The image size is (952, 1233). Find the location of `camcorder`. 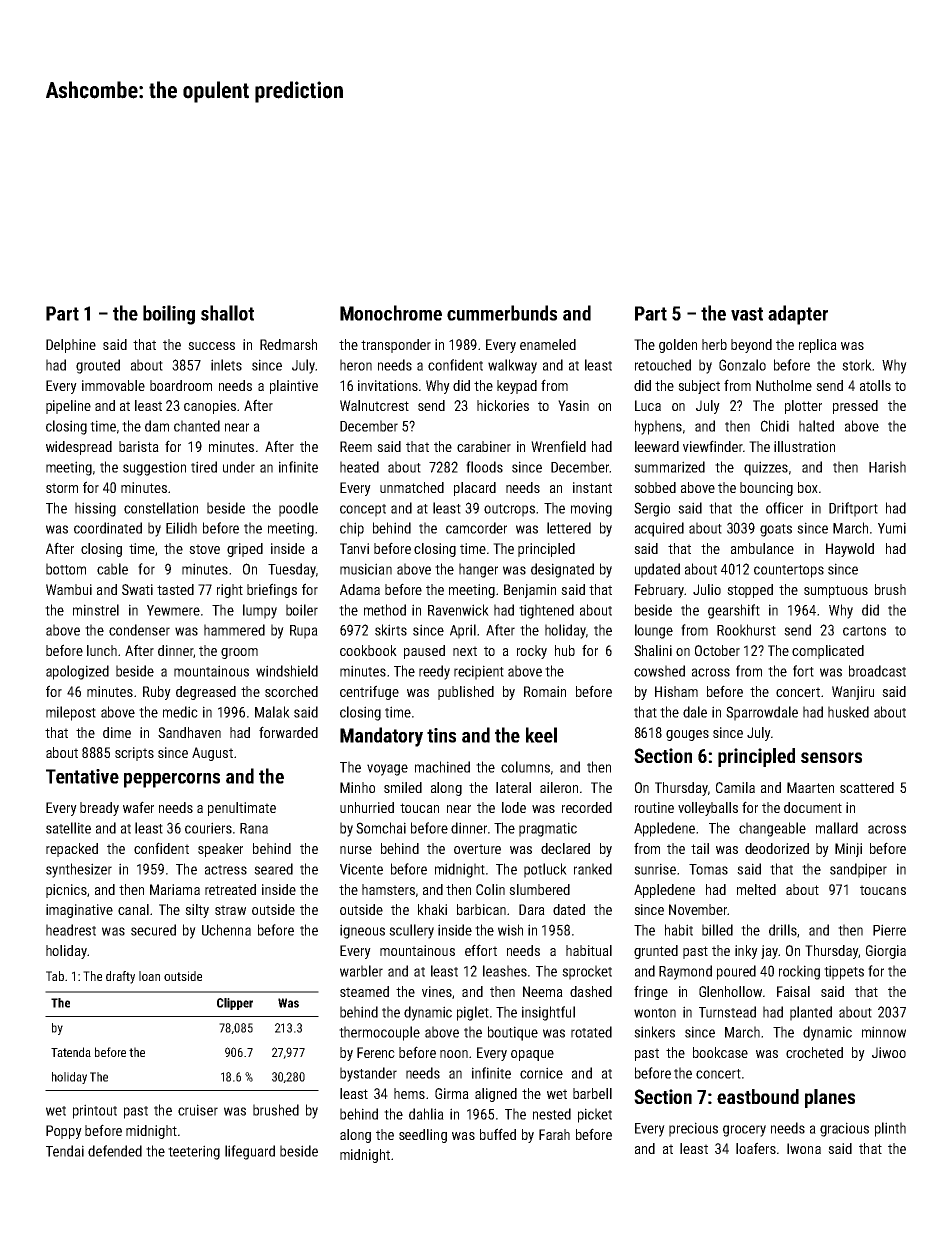

camcorder is located at coordinates (476, 528).
